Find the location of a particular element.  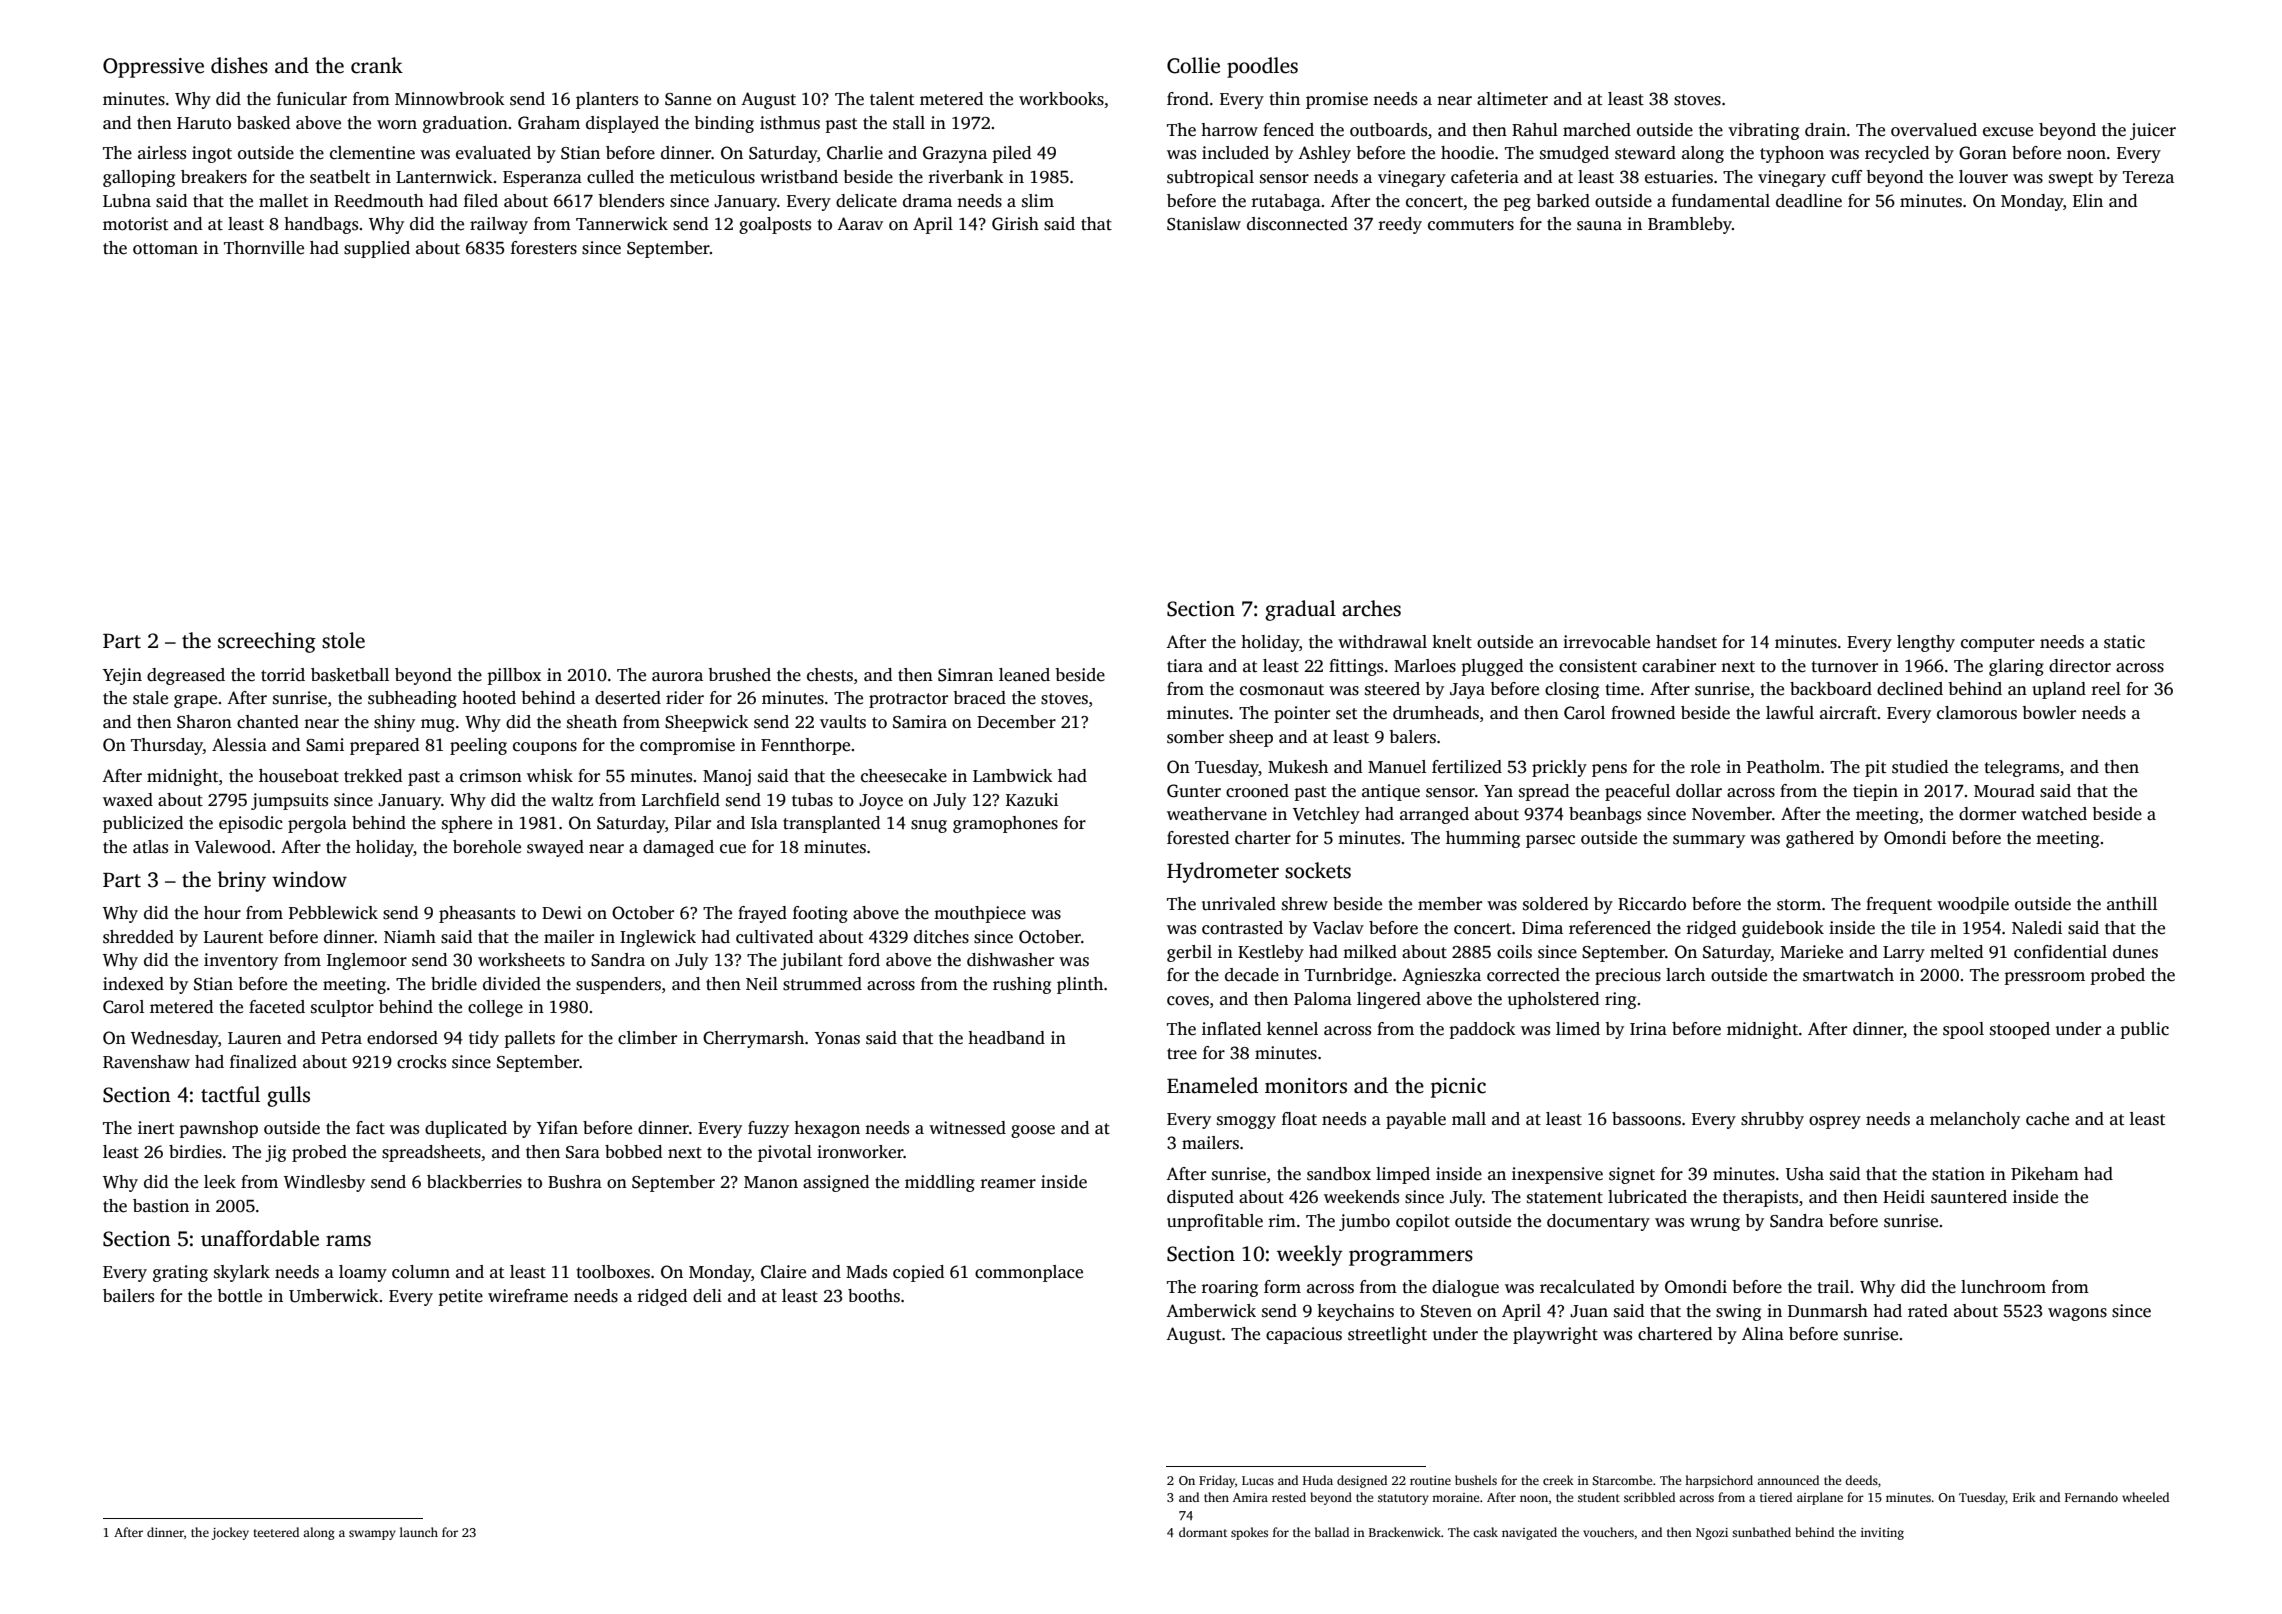

poodles is located at coordinates (1262, 67).
